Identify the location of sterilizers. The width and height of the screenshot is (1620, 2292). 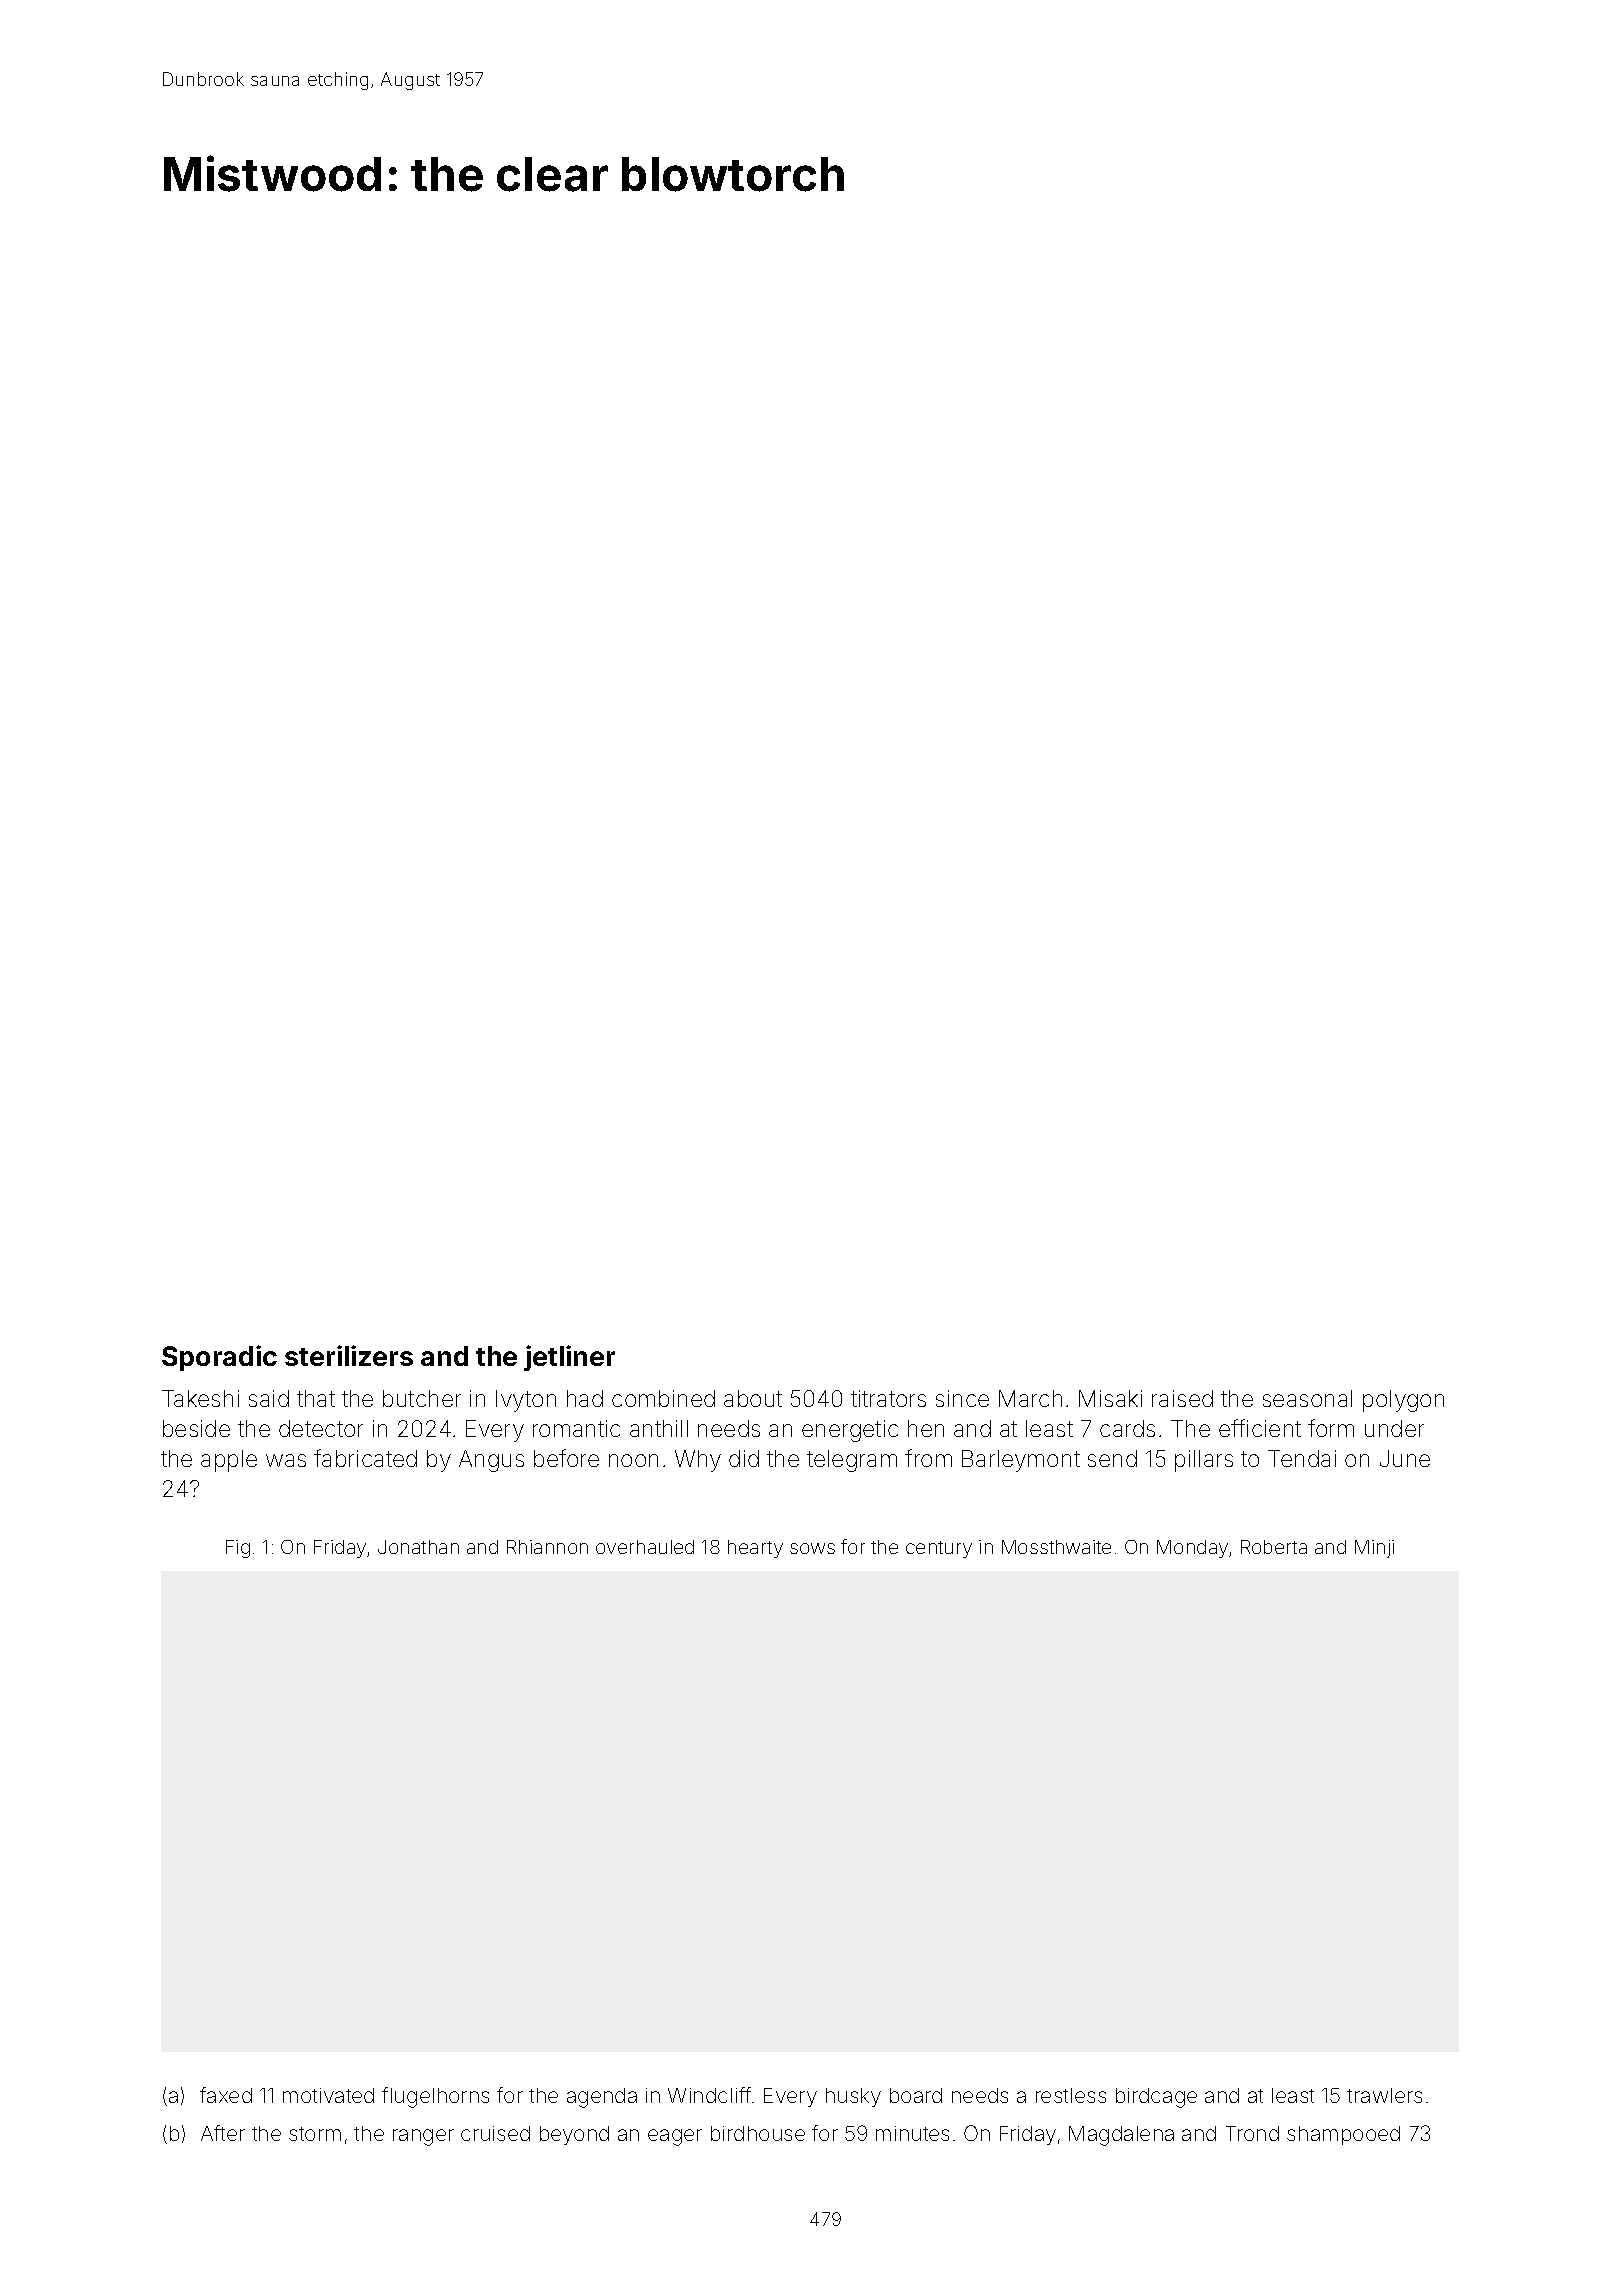
(349, 1355).
